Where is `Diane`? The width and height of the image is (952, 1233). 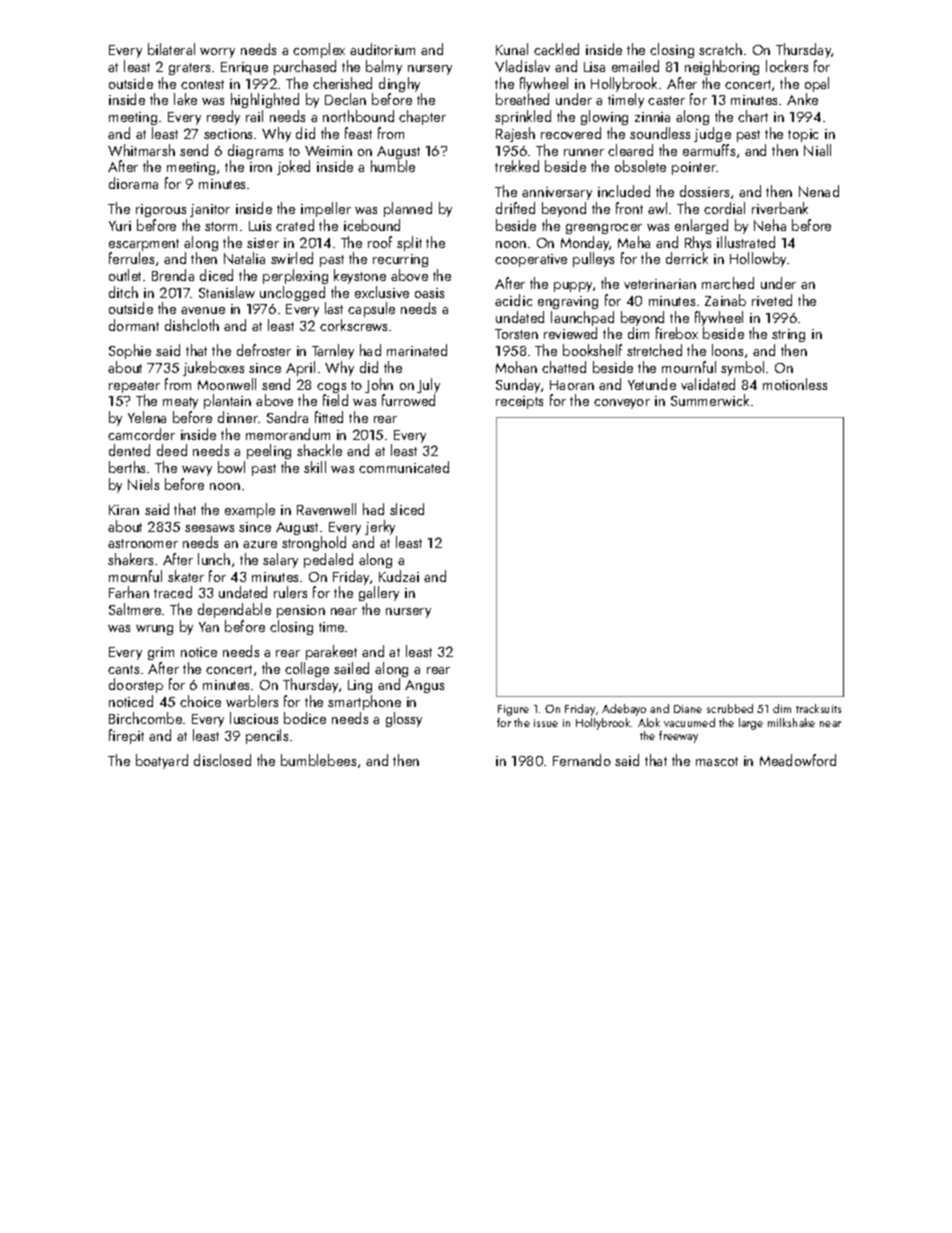
Diane is located at coordinates (688, 709).
